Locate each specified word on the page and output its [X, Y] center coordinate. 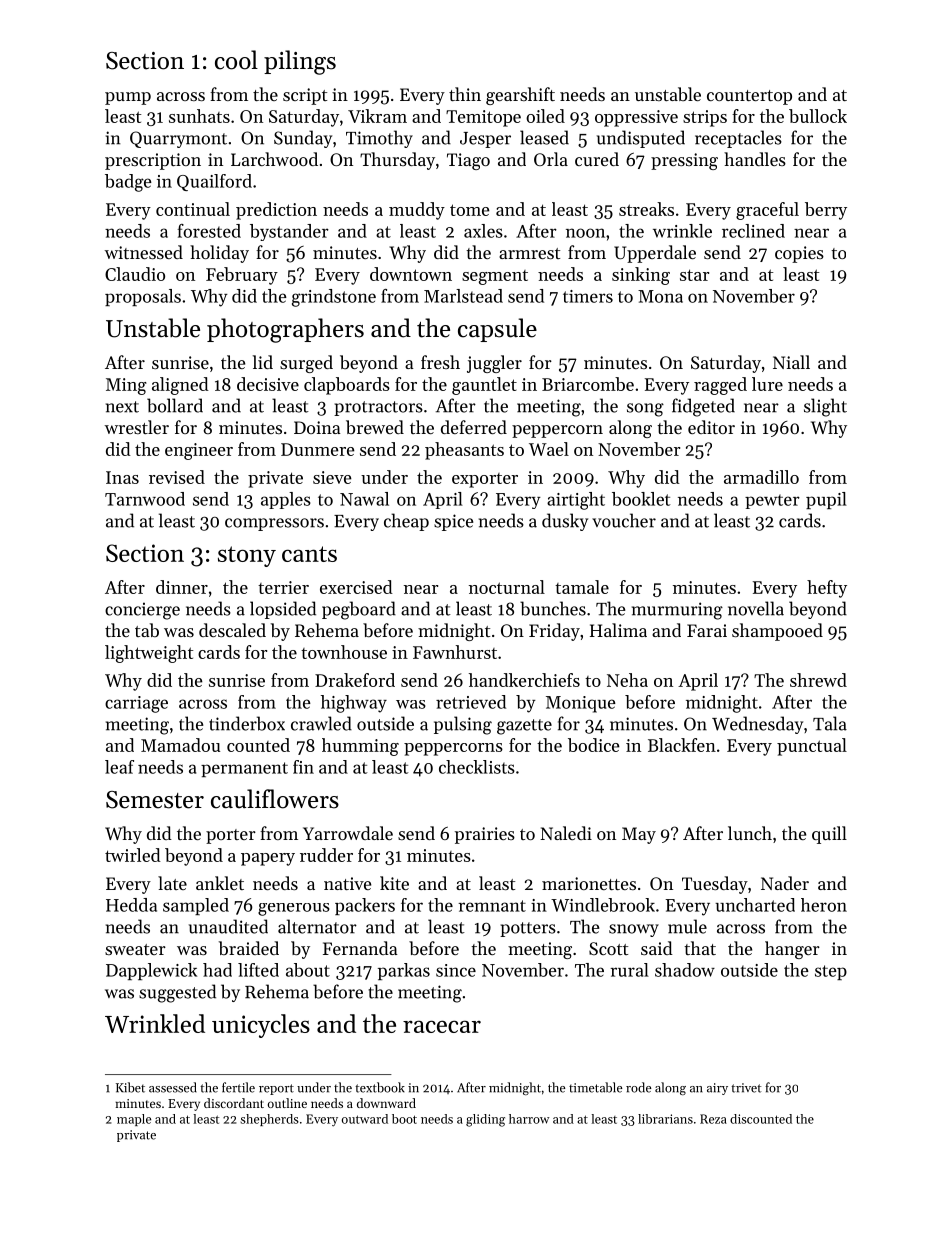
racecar [442, 1026]
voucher [624, 520]
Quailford [214, 182]
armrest [529, 253]
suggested [177, 993]
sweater [135, 949]
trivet [746, 1088]
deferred [474, 427]
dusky [565, 522]
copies [799, 254]
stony [247, 556]
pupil [826, 500]
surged [306, 364]
